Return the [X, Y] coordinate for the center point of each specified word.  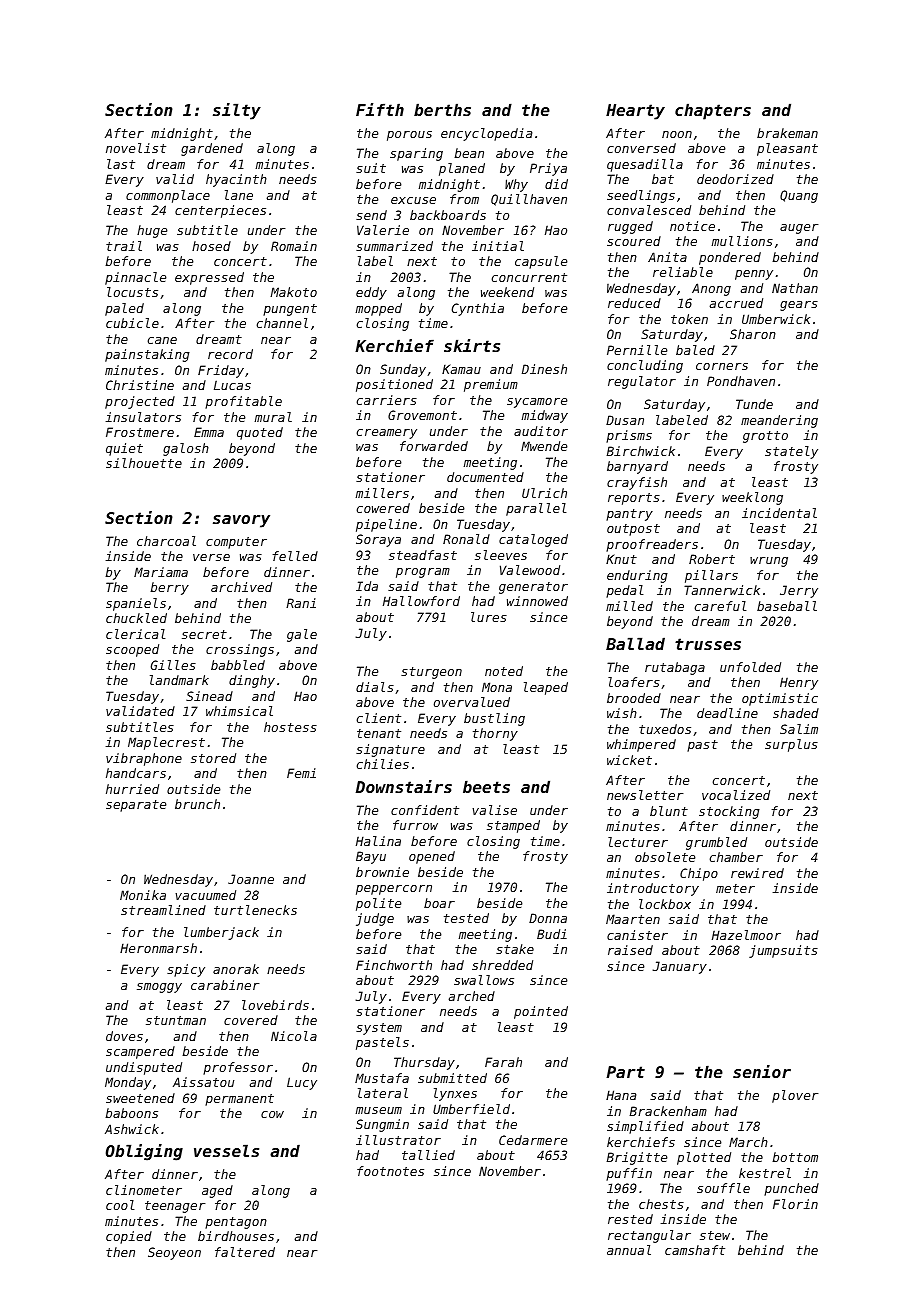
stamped [513, 826]
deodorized [735, 179]
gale [302, 635]
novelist [136, 148]
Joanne [251, 879]
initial [498, 246]
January [680, 967]
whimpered [641, 745]
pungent [290, 310]
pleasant [787, 149]
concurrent [529, 277]
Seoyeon [174, 1253]
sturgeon [431, 673]
